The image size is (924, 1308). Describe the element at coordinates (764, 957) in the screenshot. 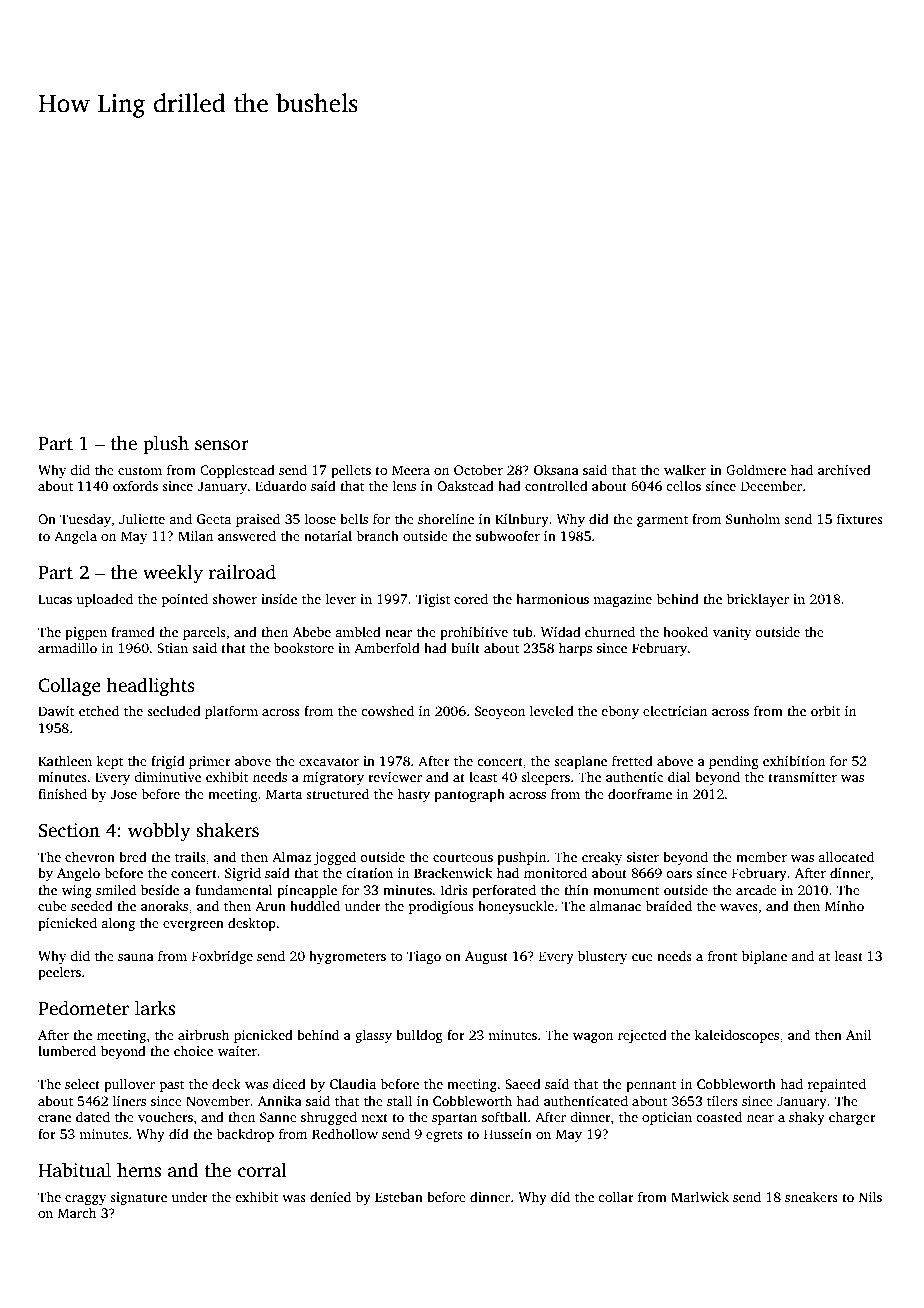

I see `biplane` at that location.
